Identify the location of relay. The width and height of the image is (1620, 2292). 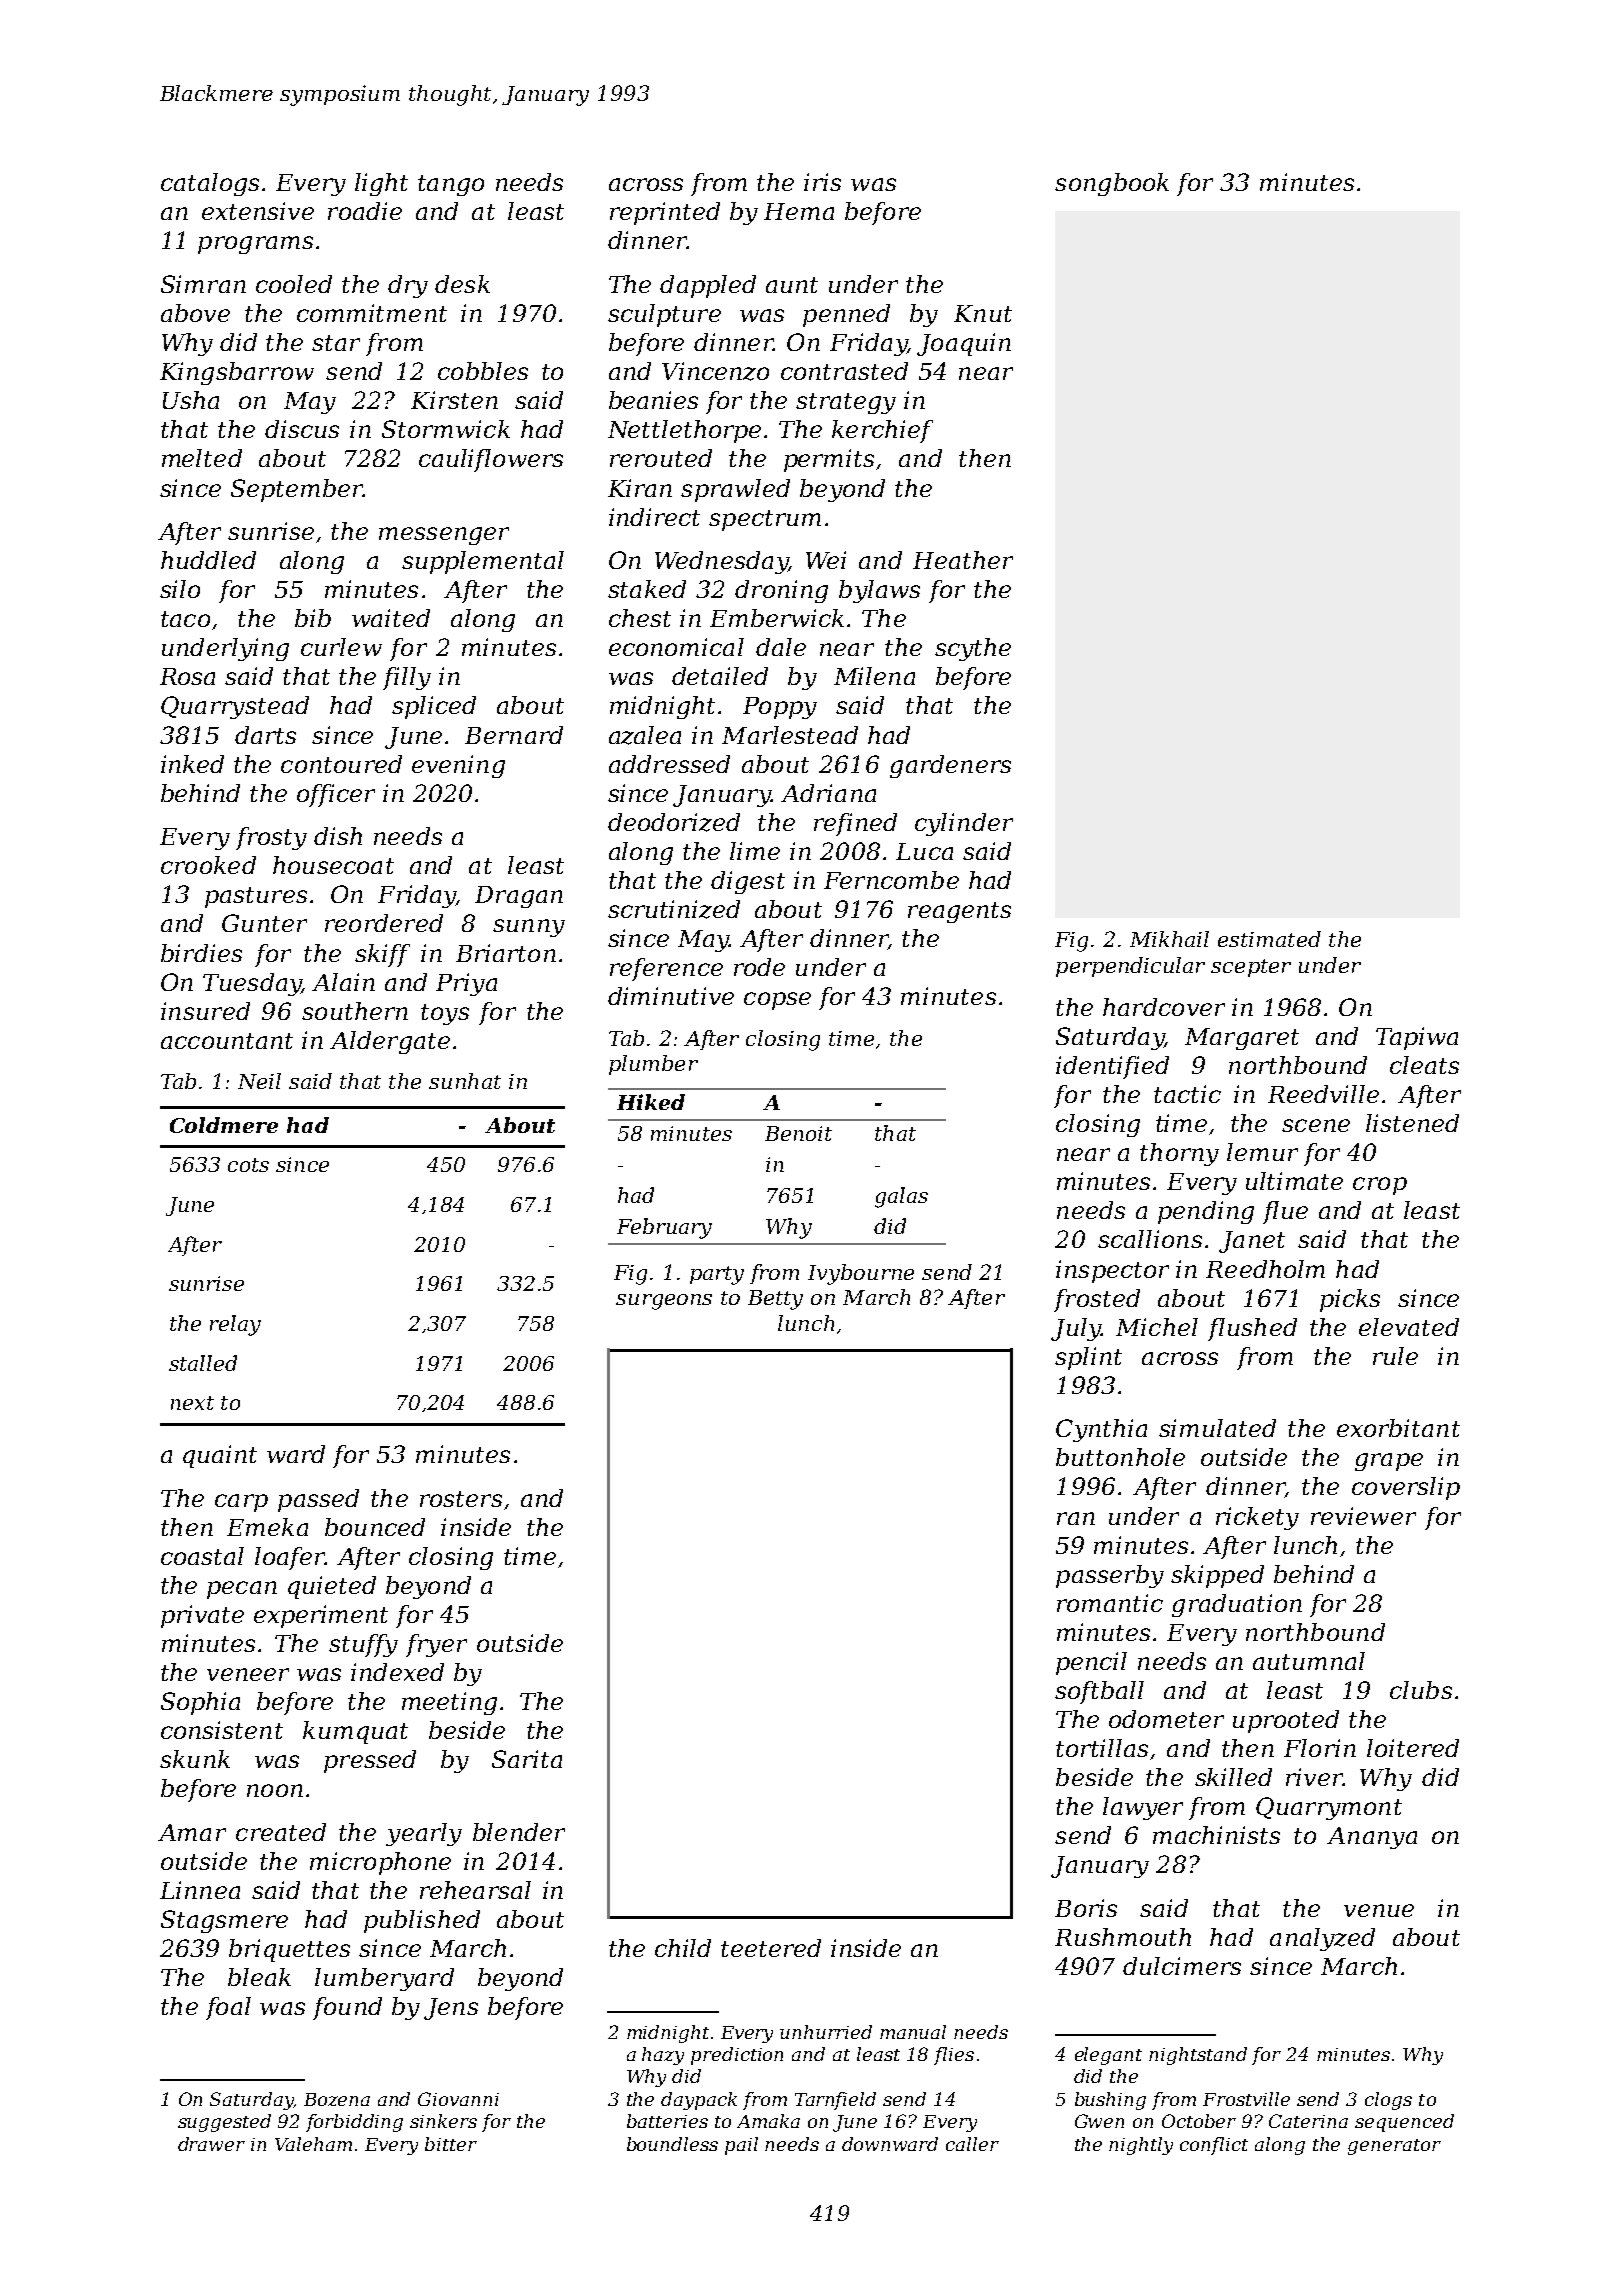
(235, 1325).
